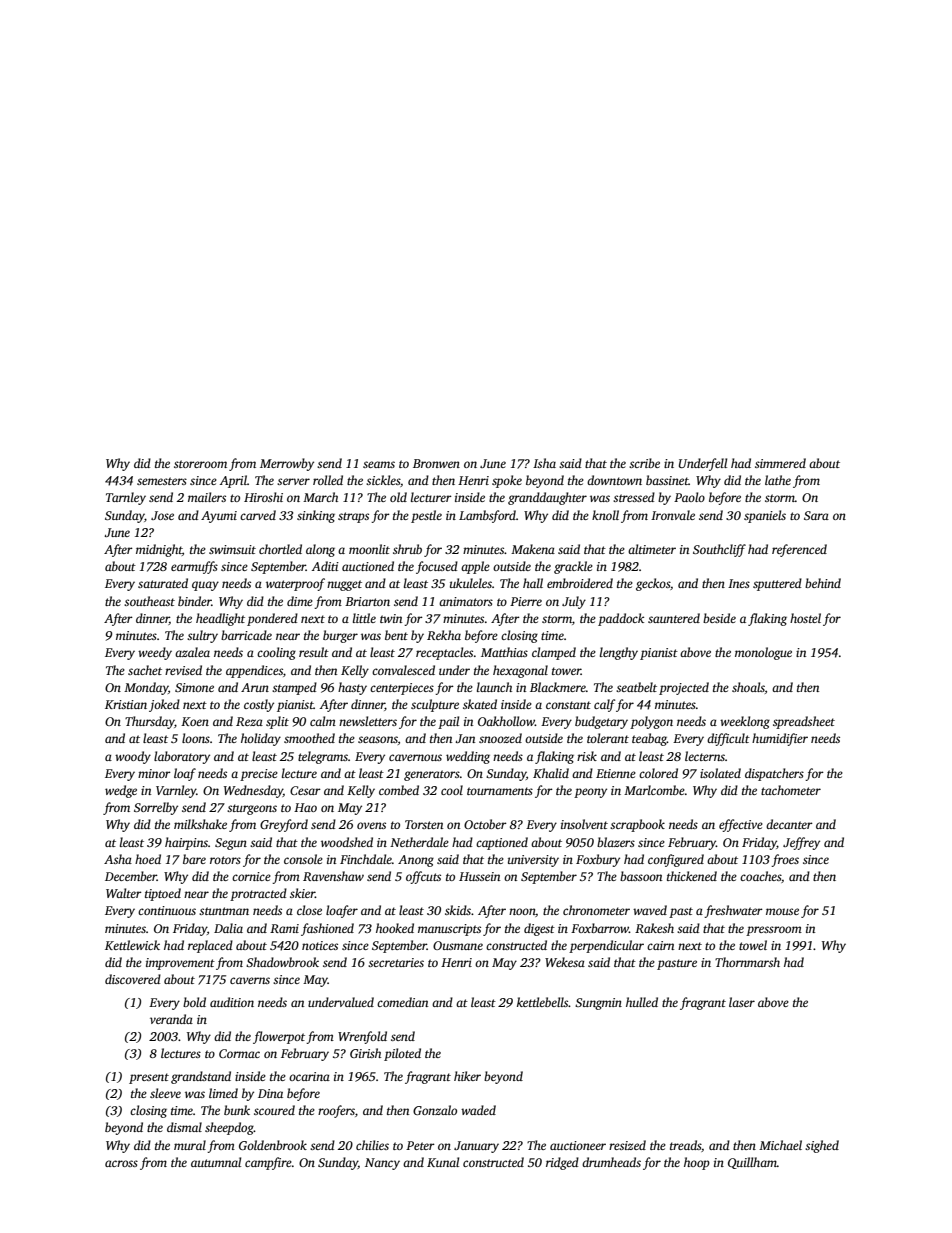  I want to click on drumheads, so click(611, 1162).
